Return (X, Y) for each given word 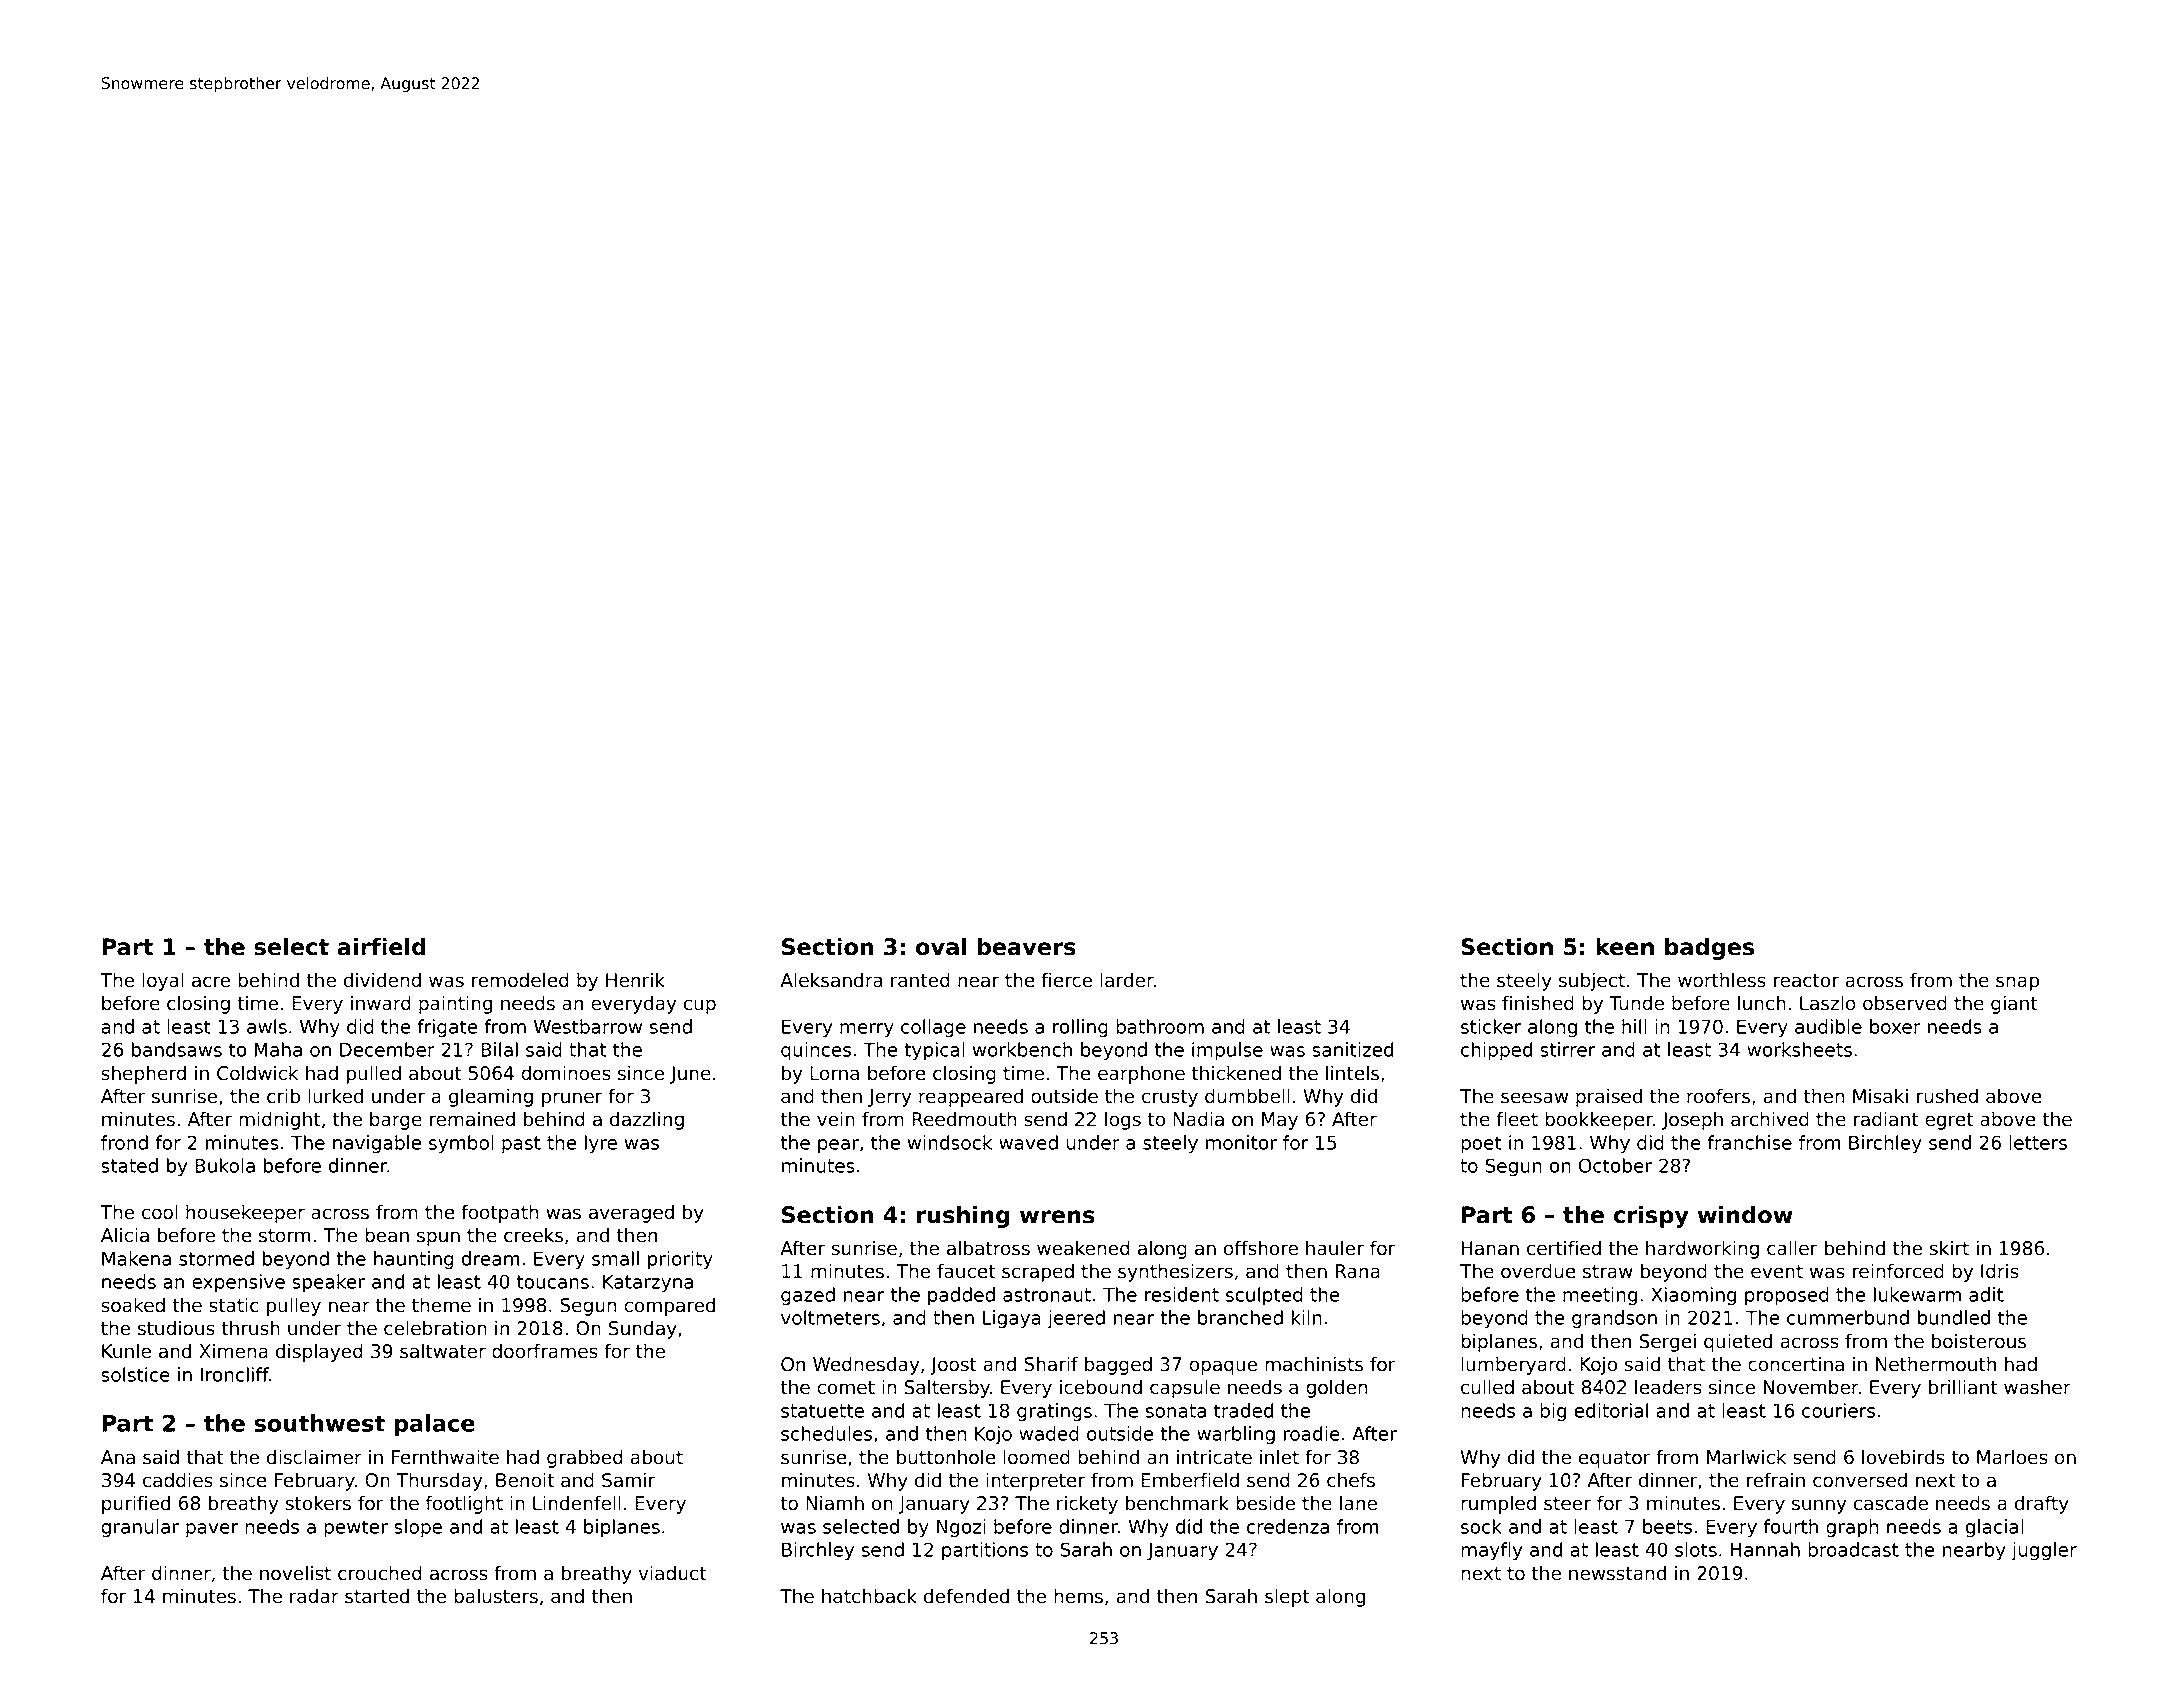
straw (1608, 1272)
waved (1028, 1142)
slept (1287, 1597)
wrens (1057, 1217)
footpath (499, 1213)
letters (2038, 1142)
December (387, 1049)
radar (314, 1596)
